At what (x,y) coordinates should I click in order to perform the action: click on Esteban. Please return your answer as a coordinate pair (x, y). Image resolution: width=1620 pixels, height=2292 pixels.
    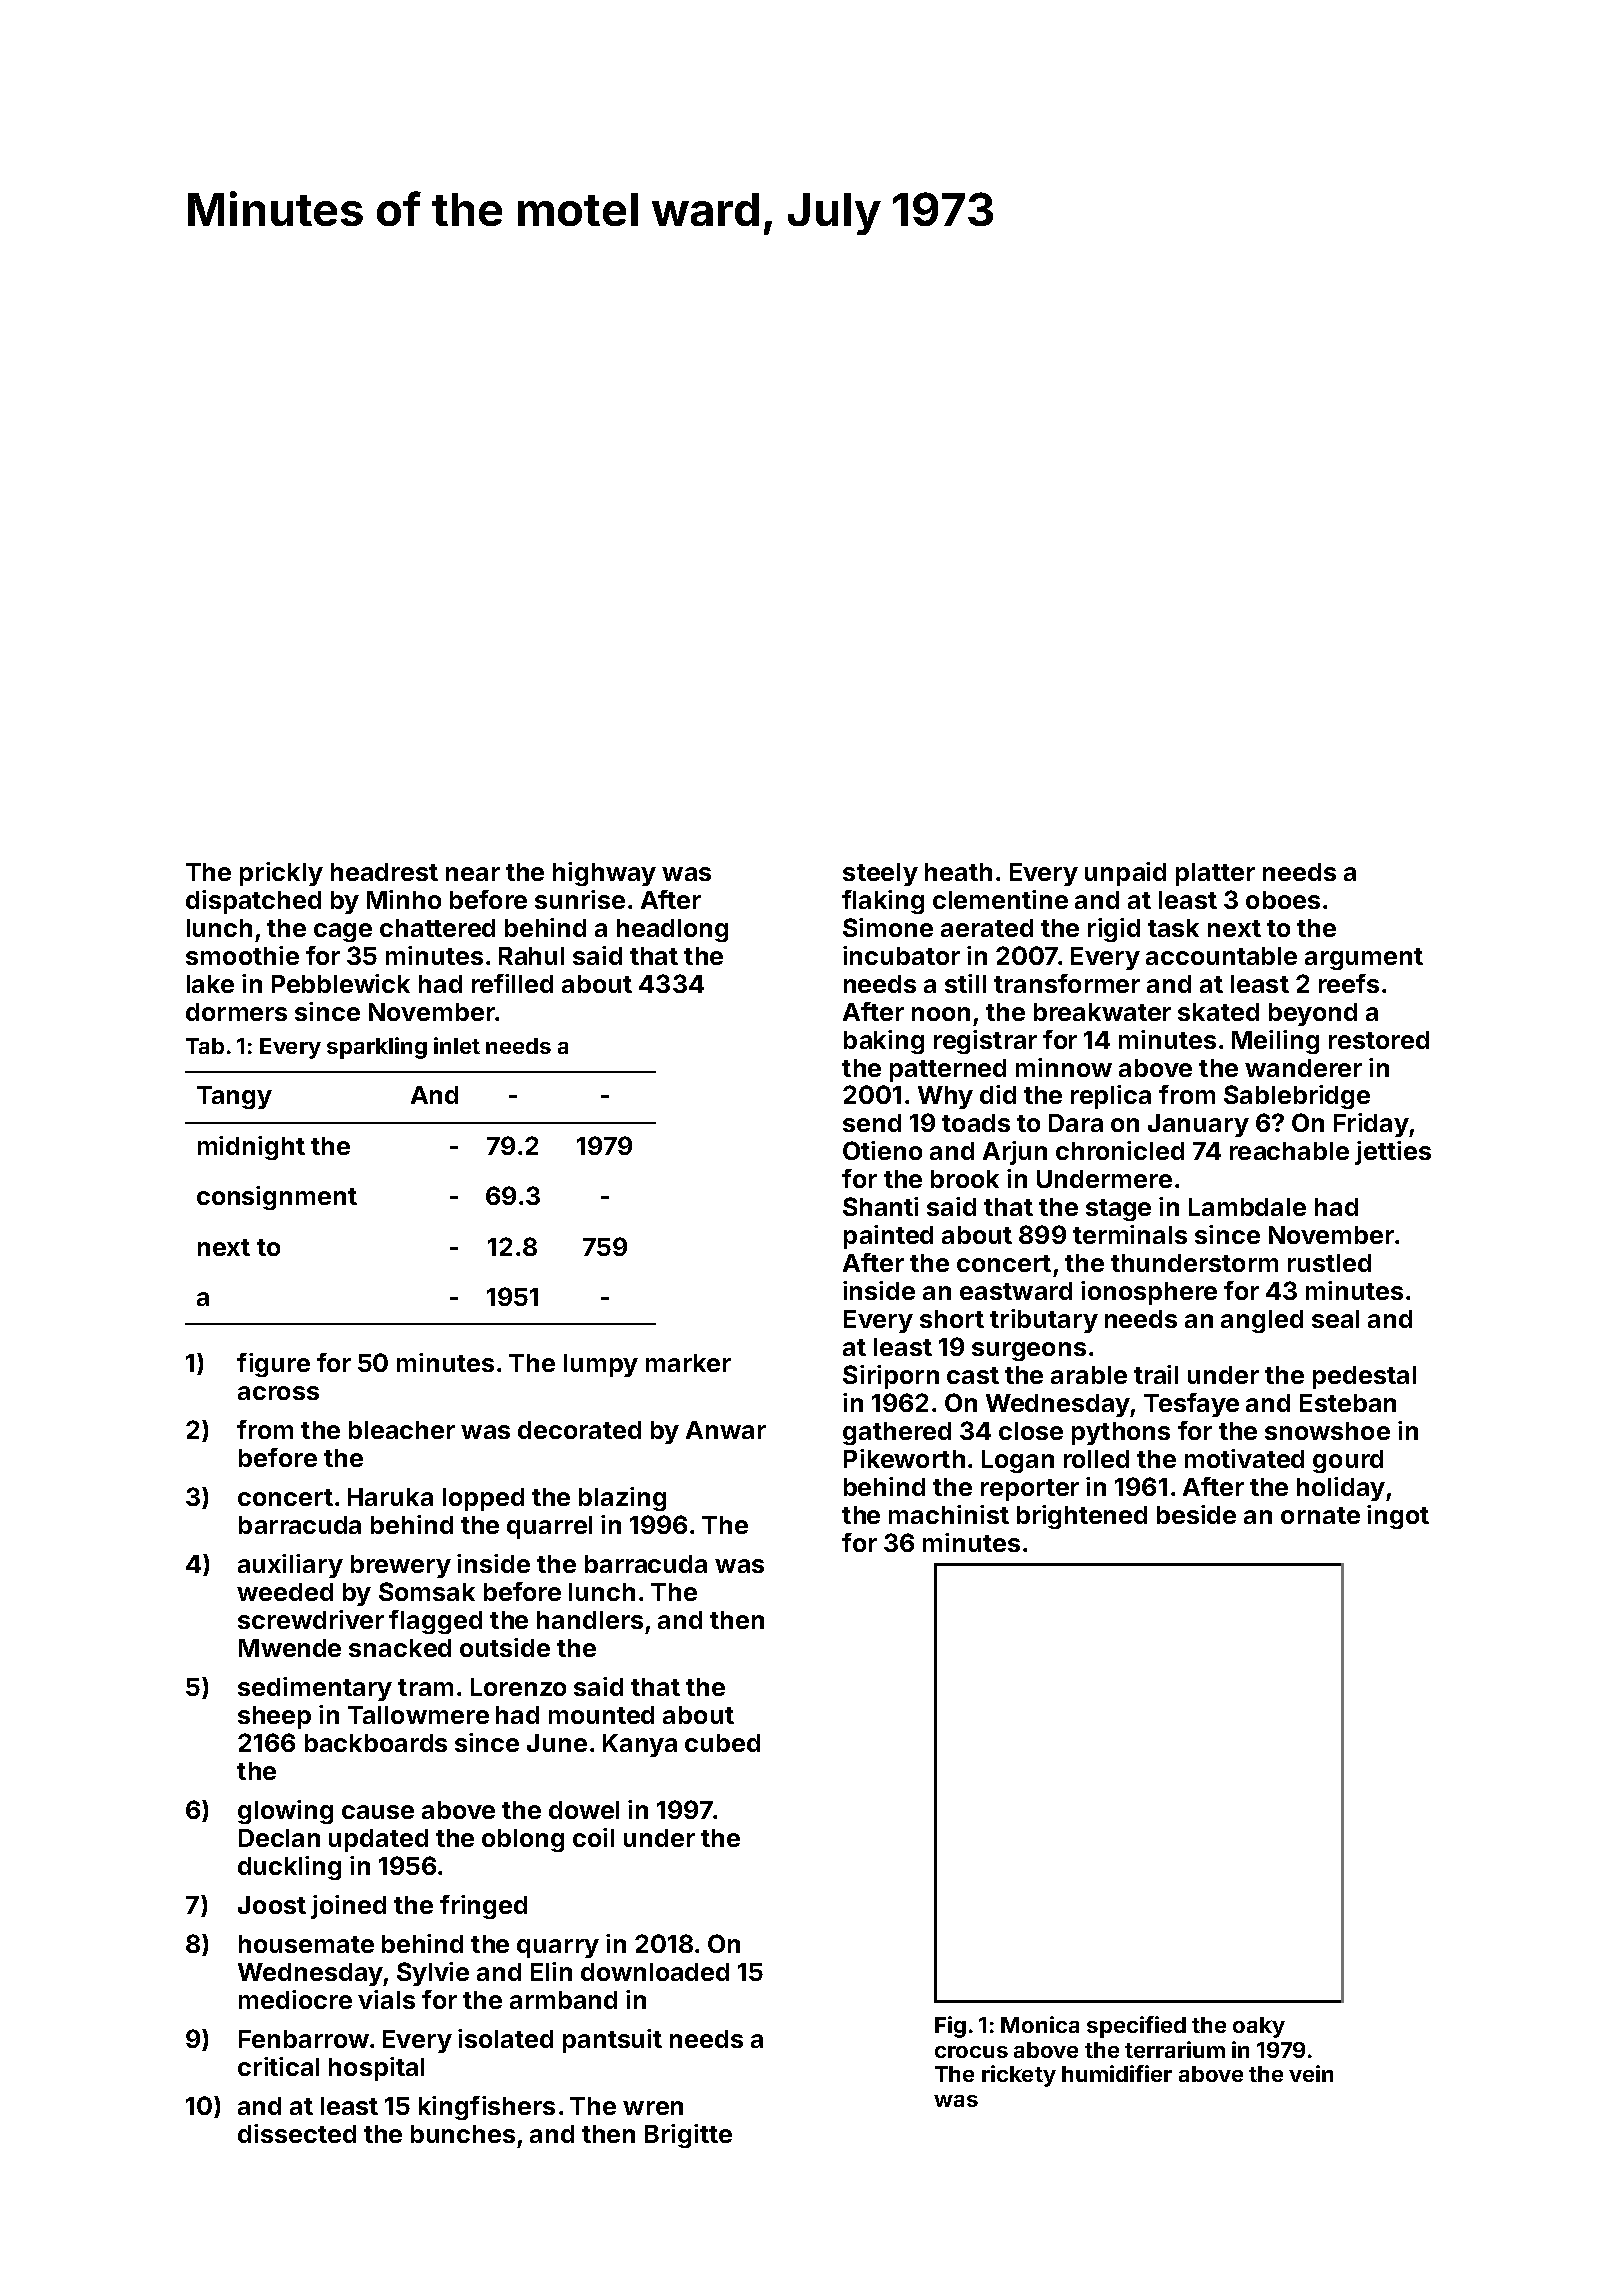
    Looking at the image, I should click on (1348, 1403).
